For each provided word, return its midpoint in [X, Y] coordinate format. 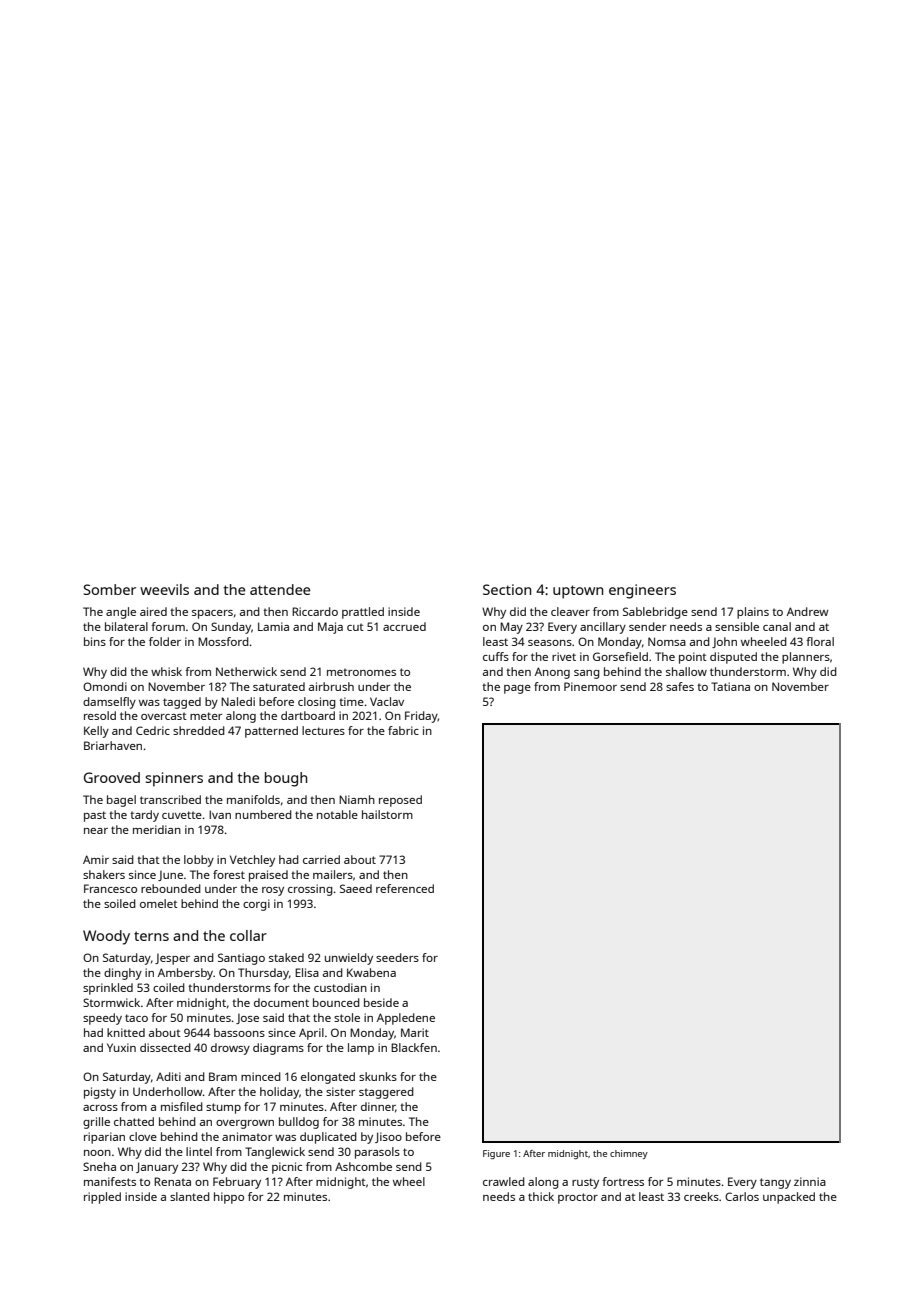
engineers [642, 591]
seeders [397, 957]
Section [507, 589]
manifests [110, 1181]
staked [286, 957]
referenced [405, 888]
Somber [110, 589]
